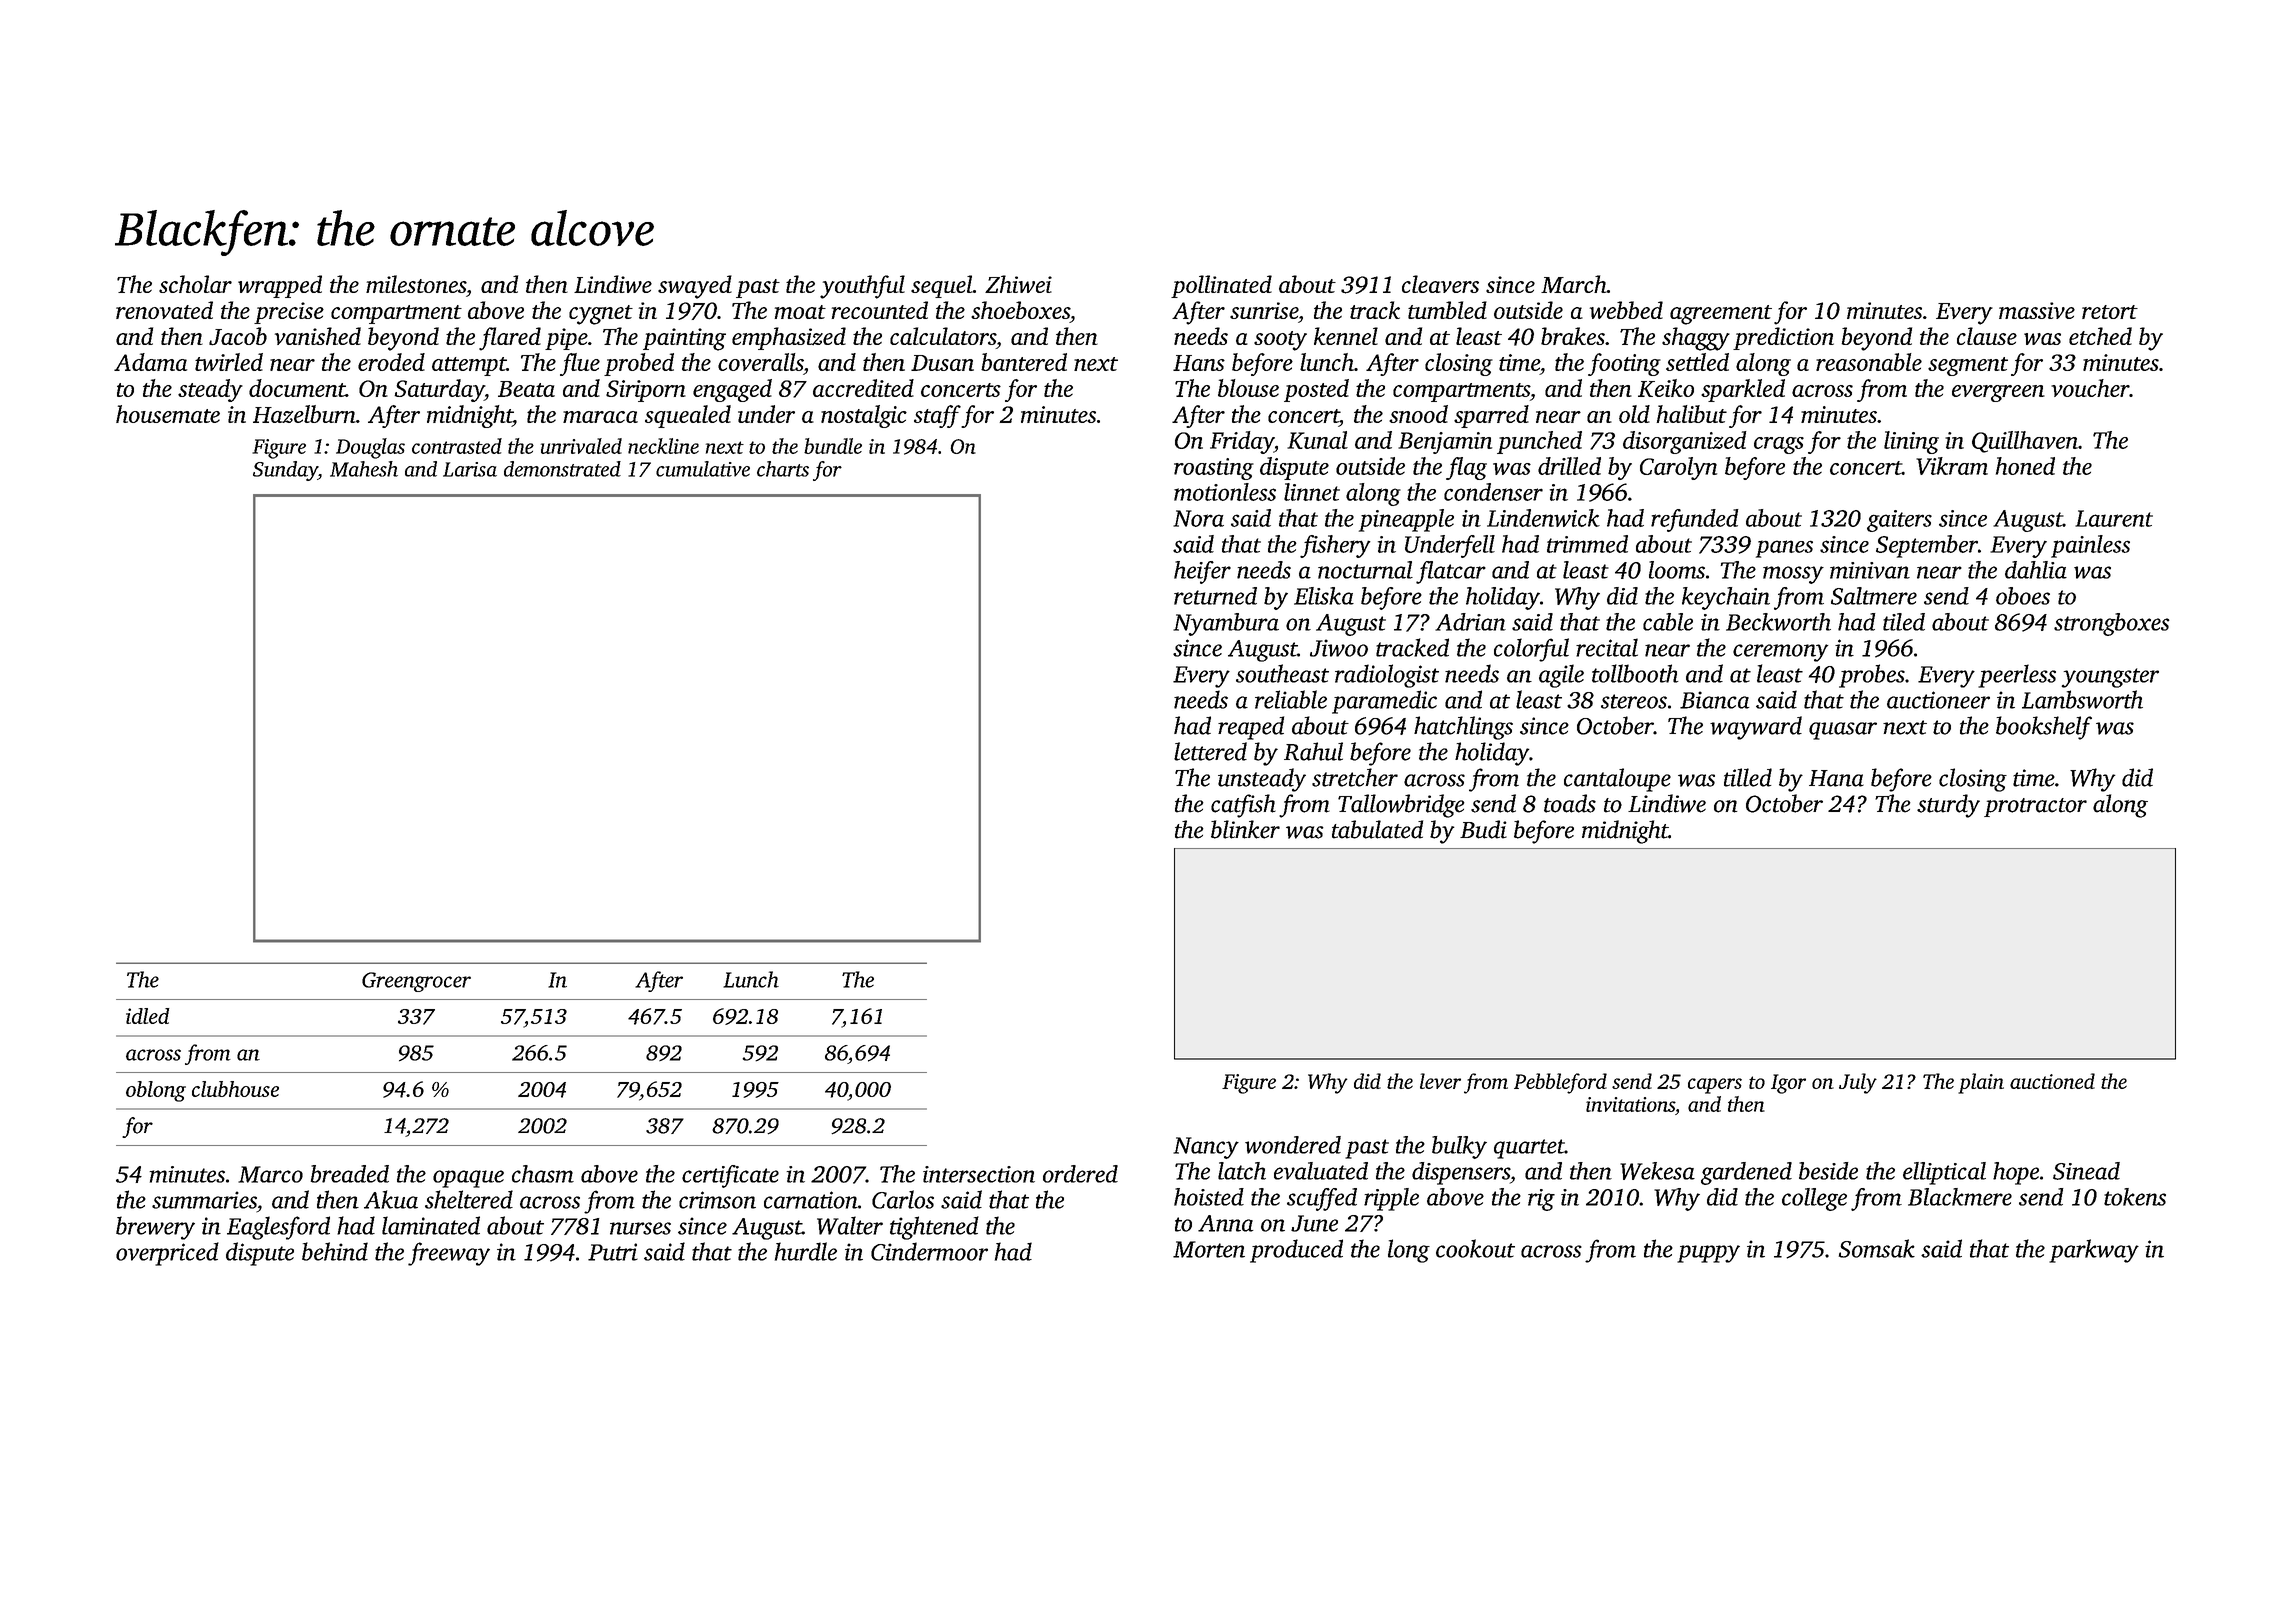  Describe the element at coordinates (510, 339) in the document. I see `flared` at that location.
